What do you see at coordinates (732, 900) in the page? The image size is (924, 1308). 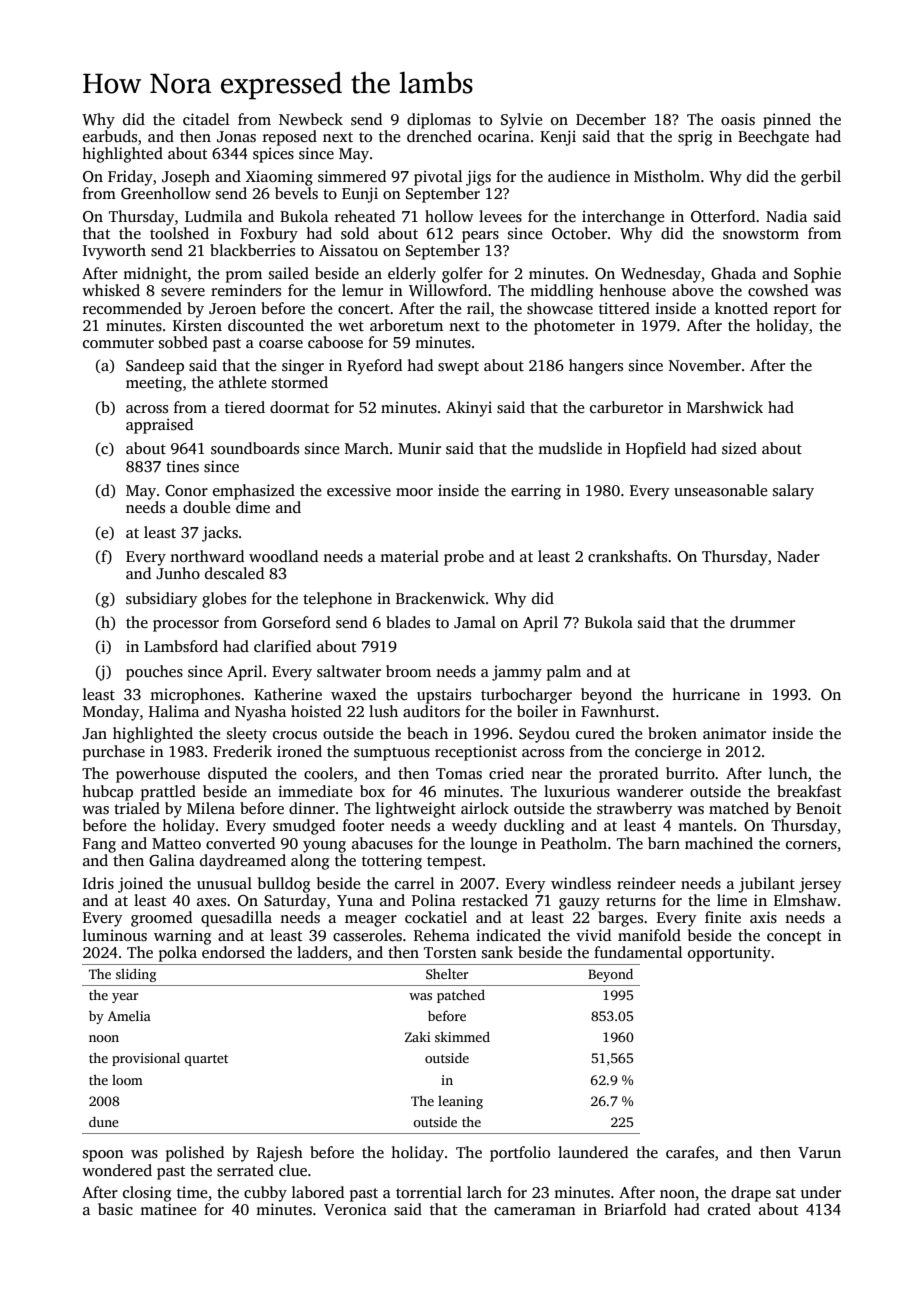 I see `lime` at bounding box center [732, 900].
